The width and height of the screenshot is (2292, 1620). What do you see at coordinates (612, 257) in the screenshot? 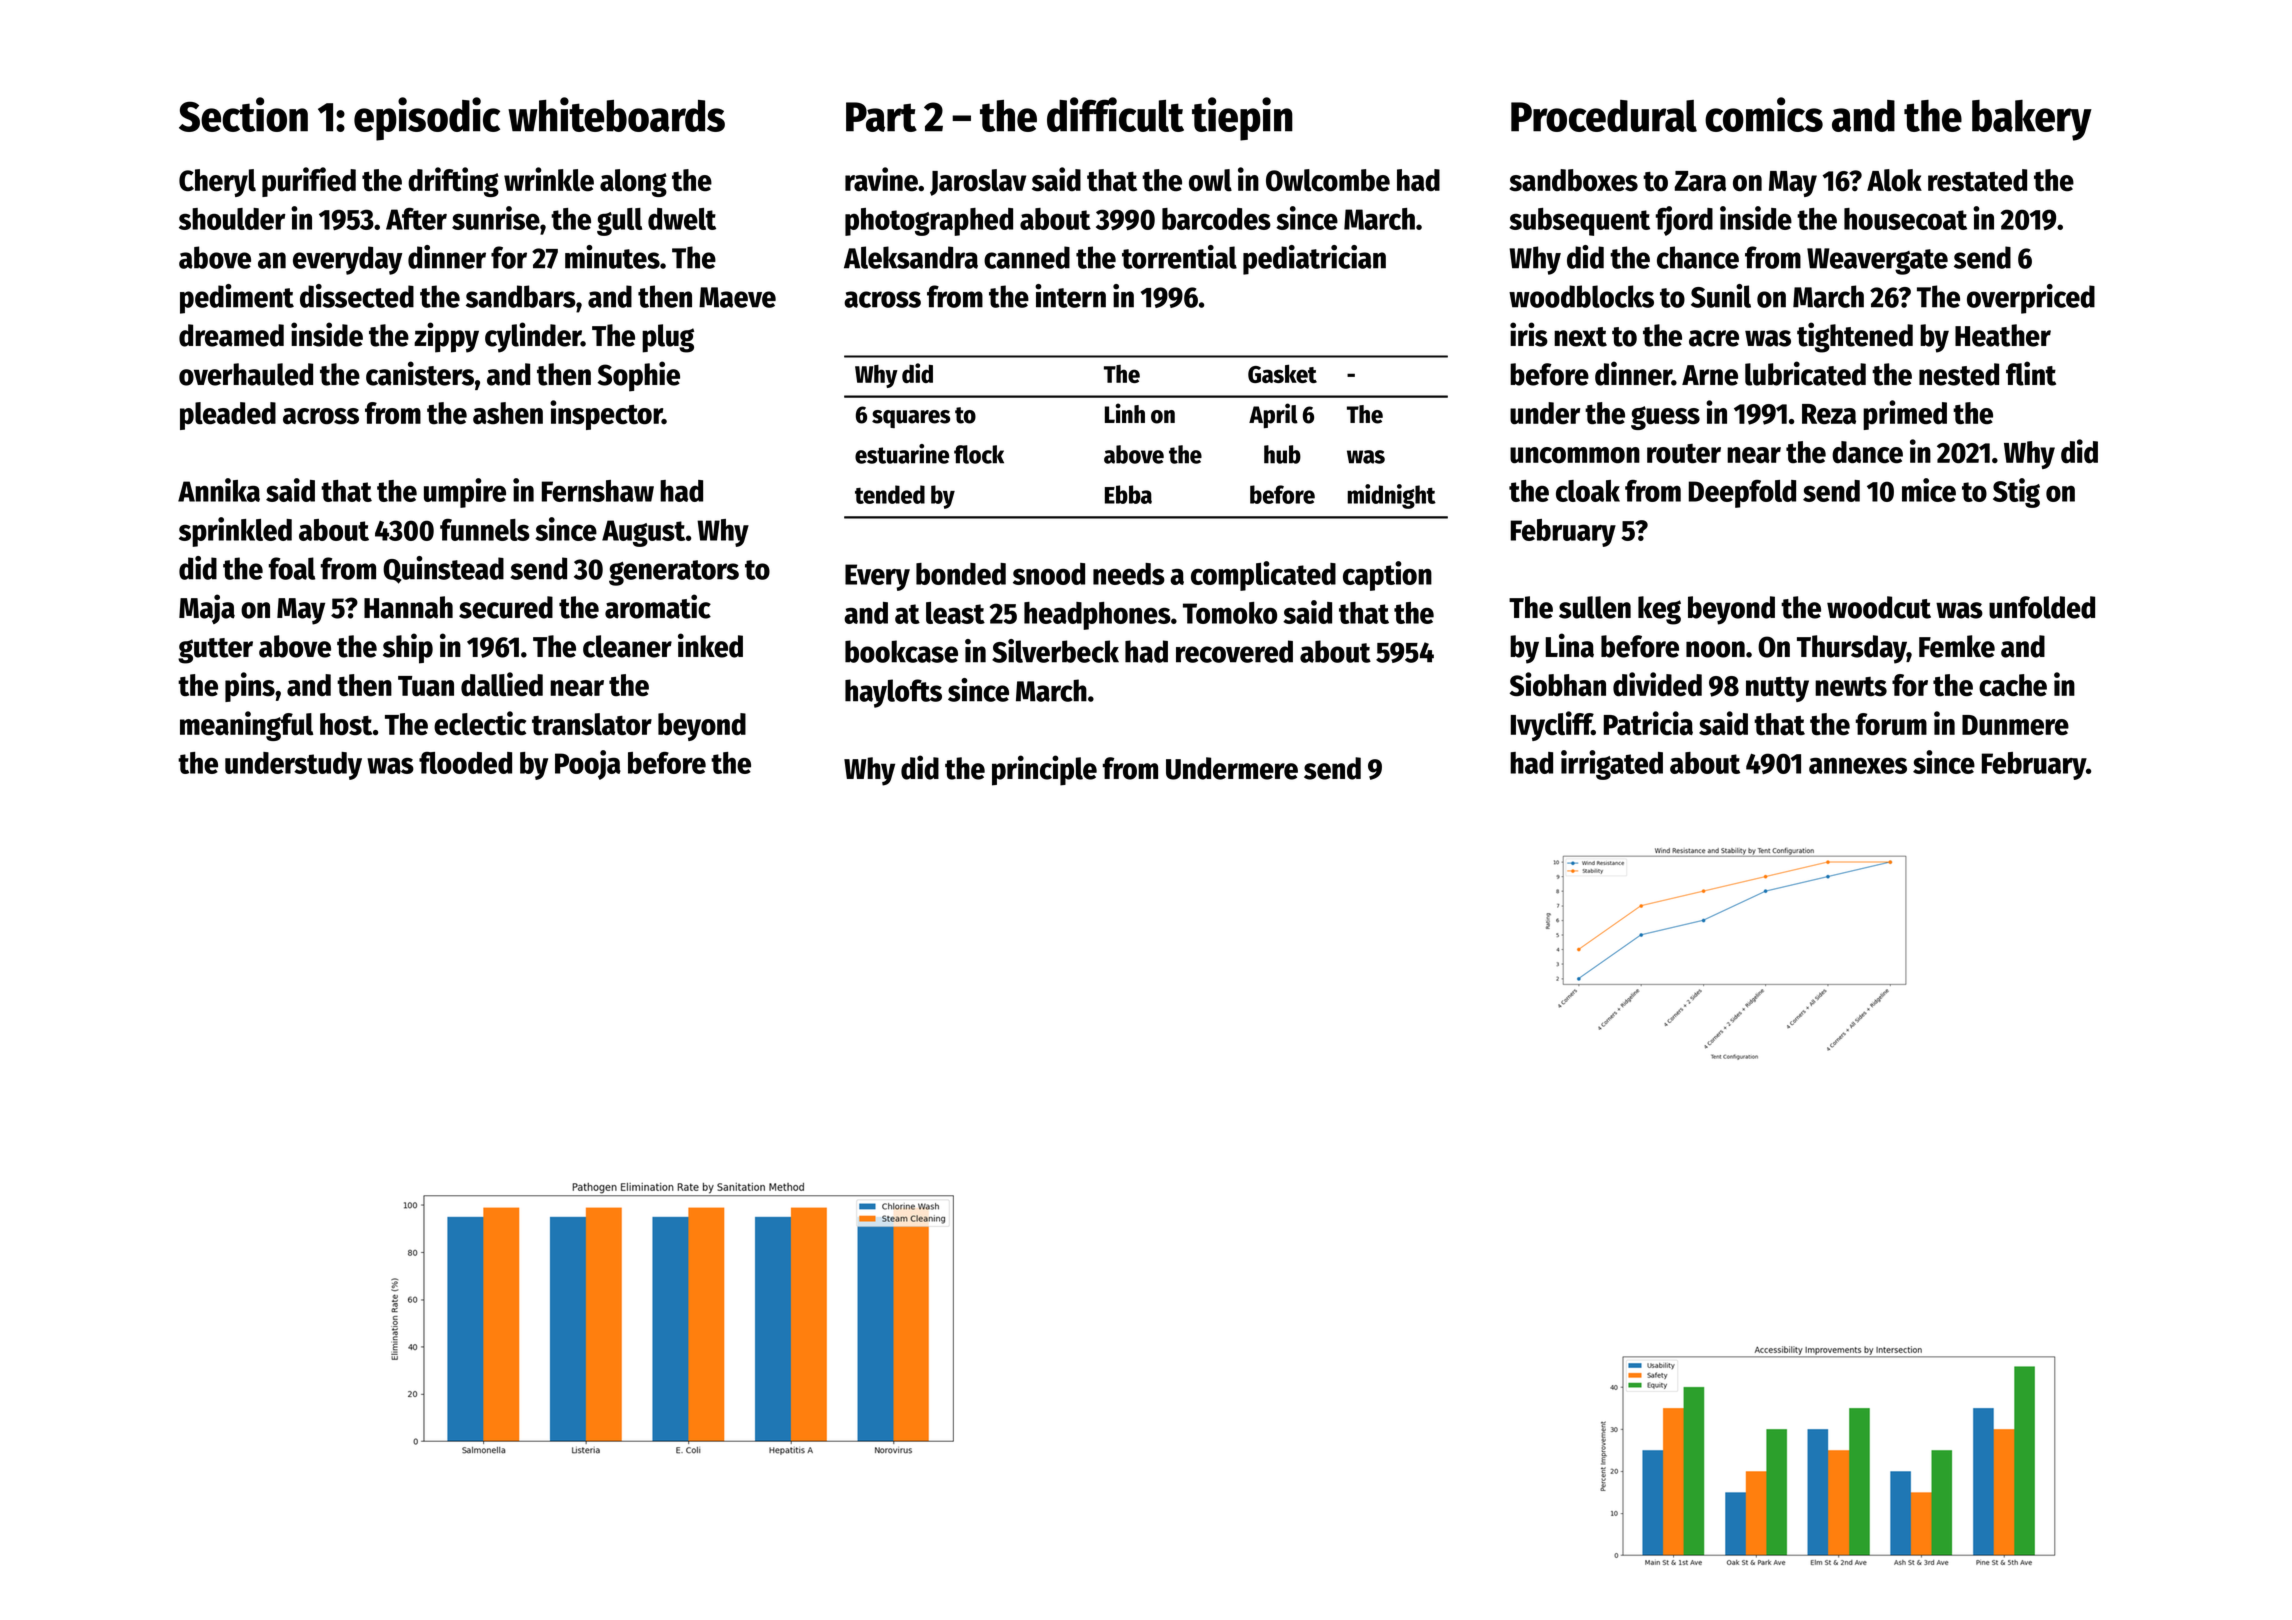
I see `minutes` at bounding box center [612, 257].
